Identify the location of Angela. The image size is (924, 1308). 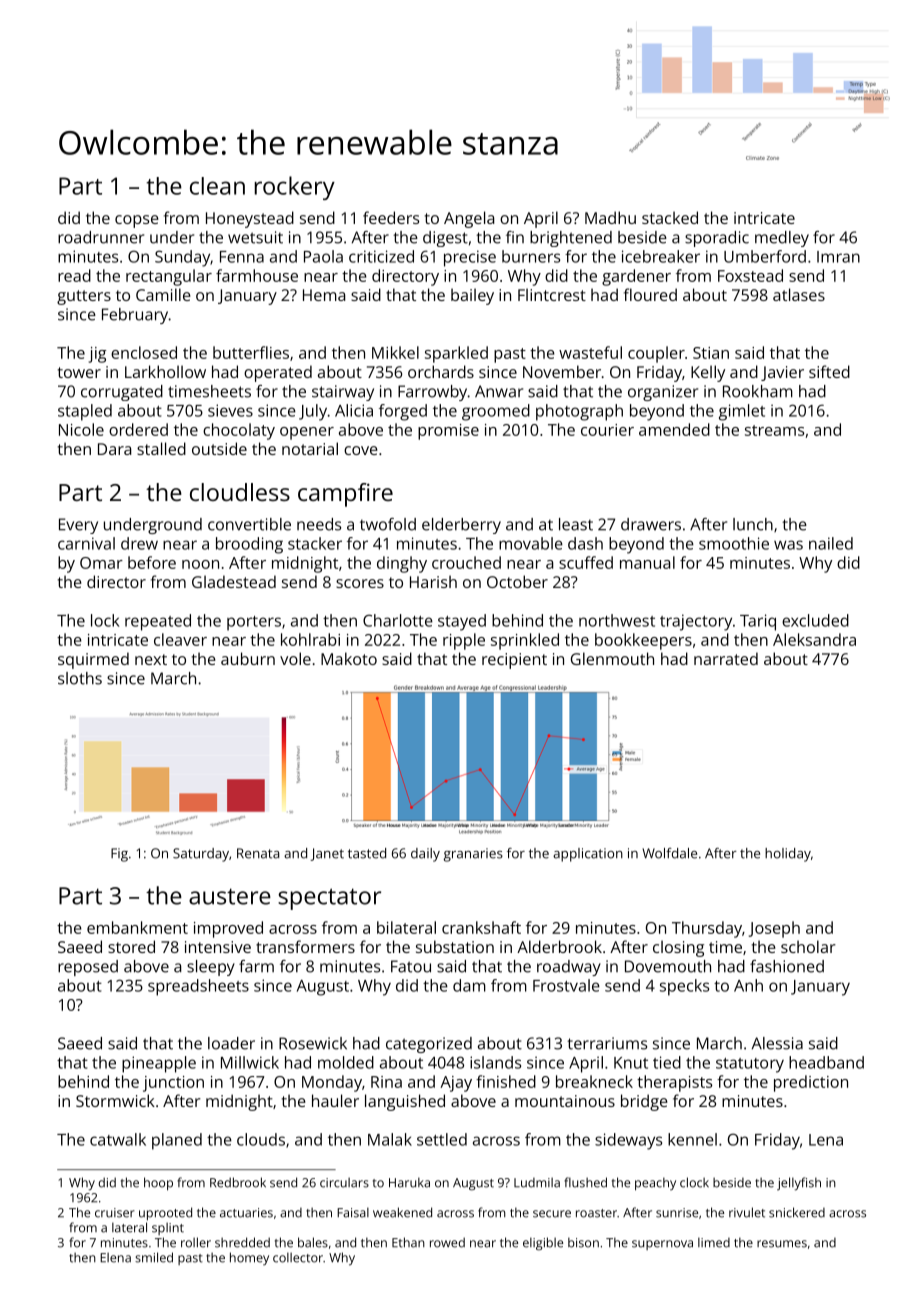
(469, 219).
